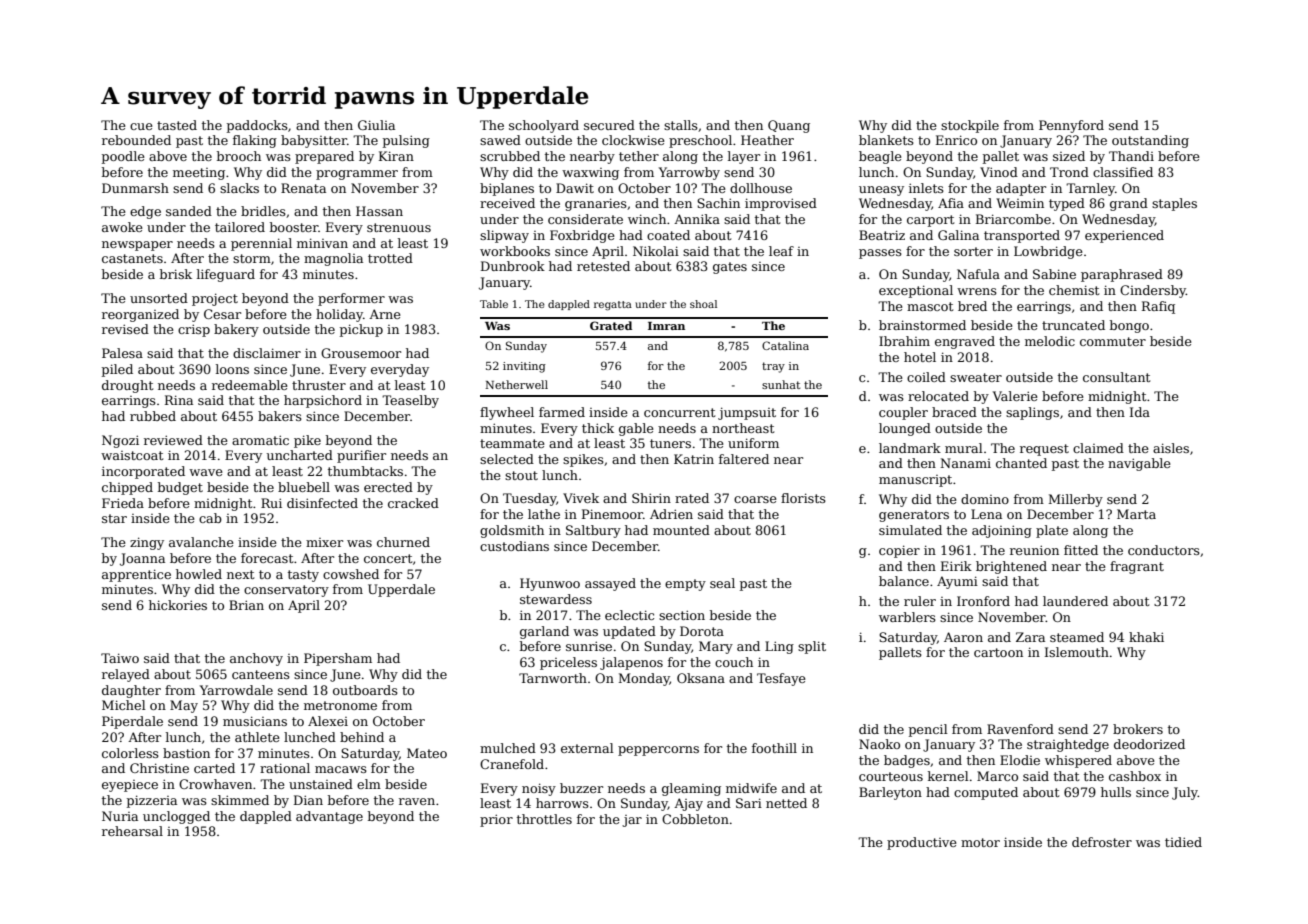 The height and width of the document is (924, 1308). I want to click on cashbox, so click(1135, 776).
